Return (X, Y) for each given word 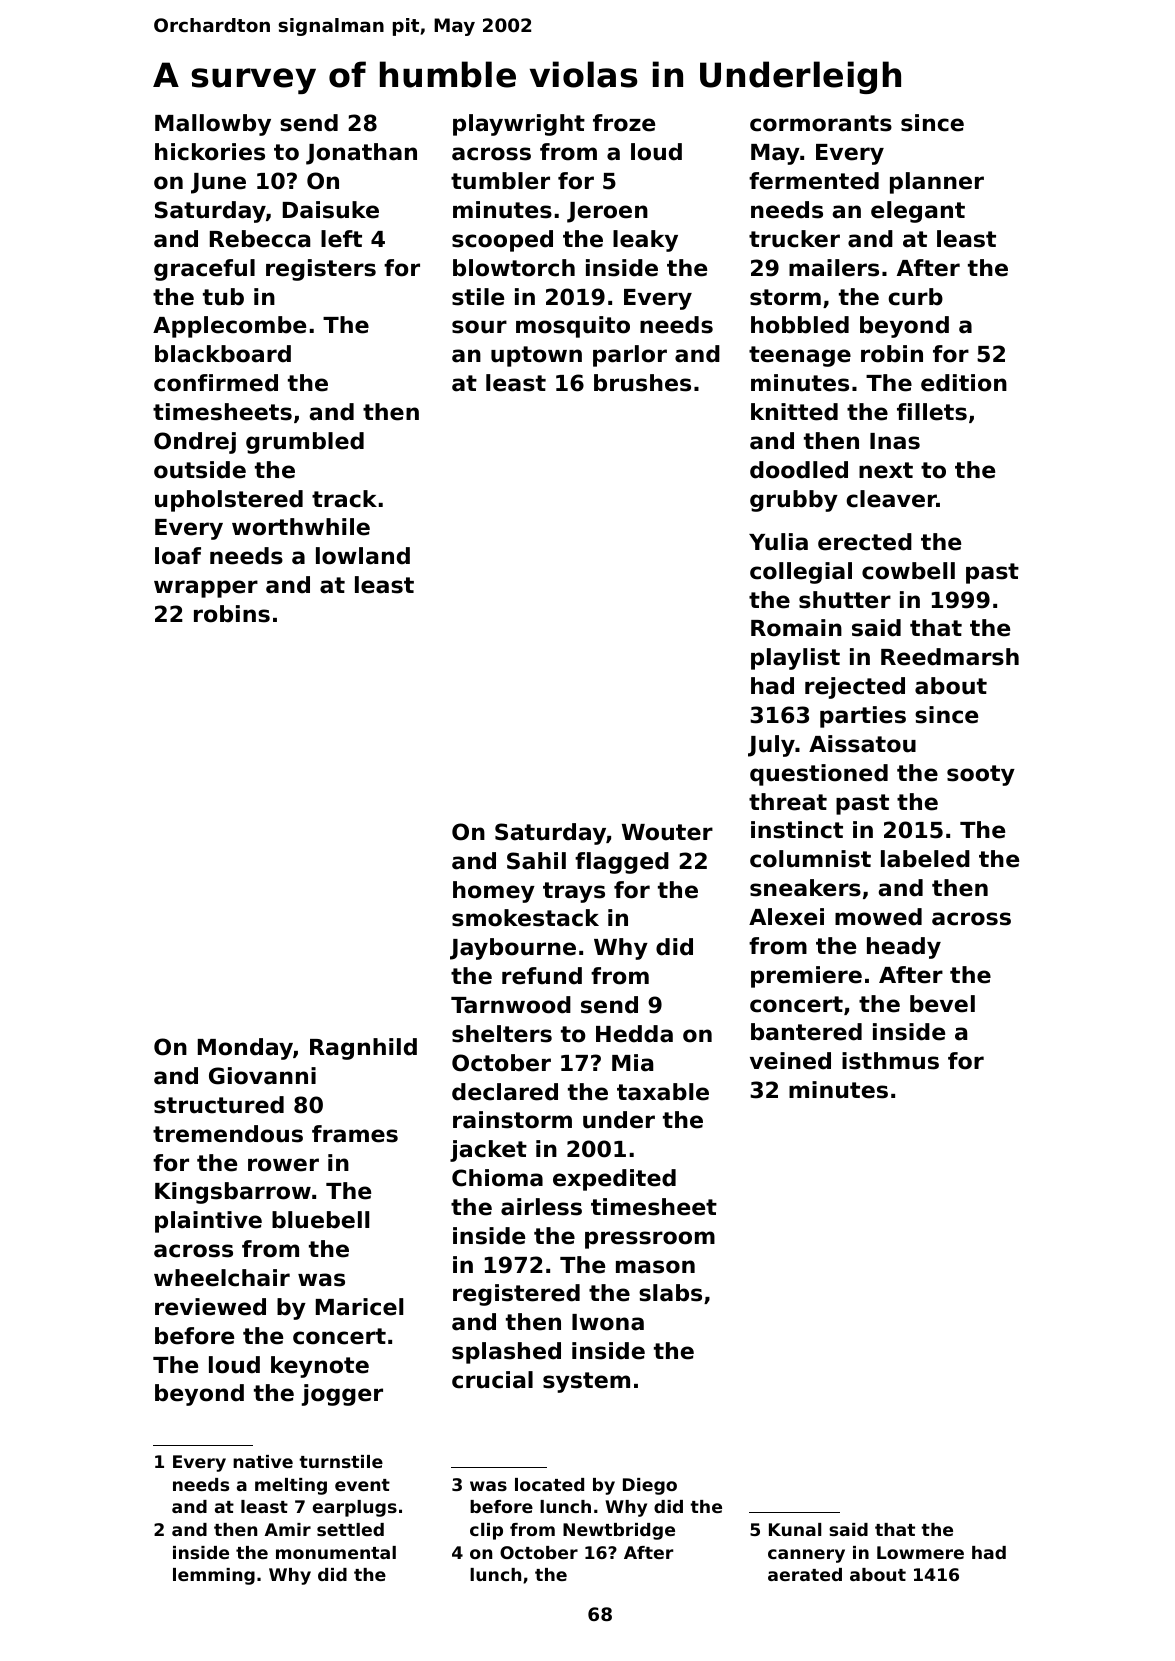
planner (937, 183)
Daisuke (331, 210)
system (586, 1382)
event (362, 1485)
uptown (536, 356)
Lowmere (920, 1552)
